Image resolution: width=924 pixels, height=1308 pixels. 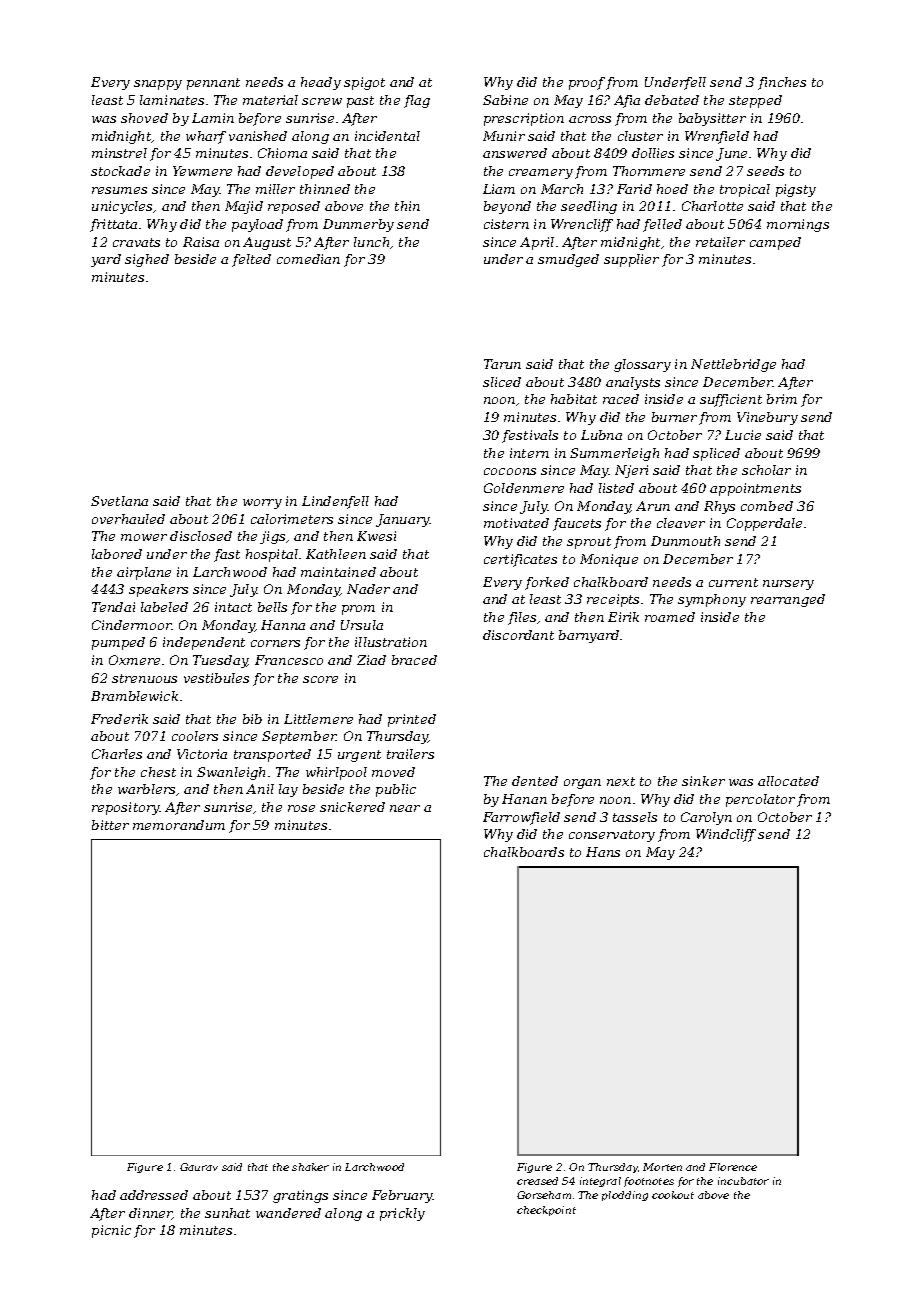 What do you see at coordinates (364, 83) in the screenshot?
I see `spigot` at bounding box center [364, 83].
